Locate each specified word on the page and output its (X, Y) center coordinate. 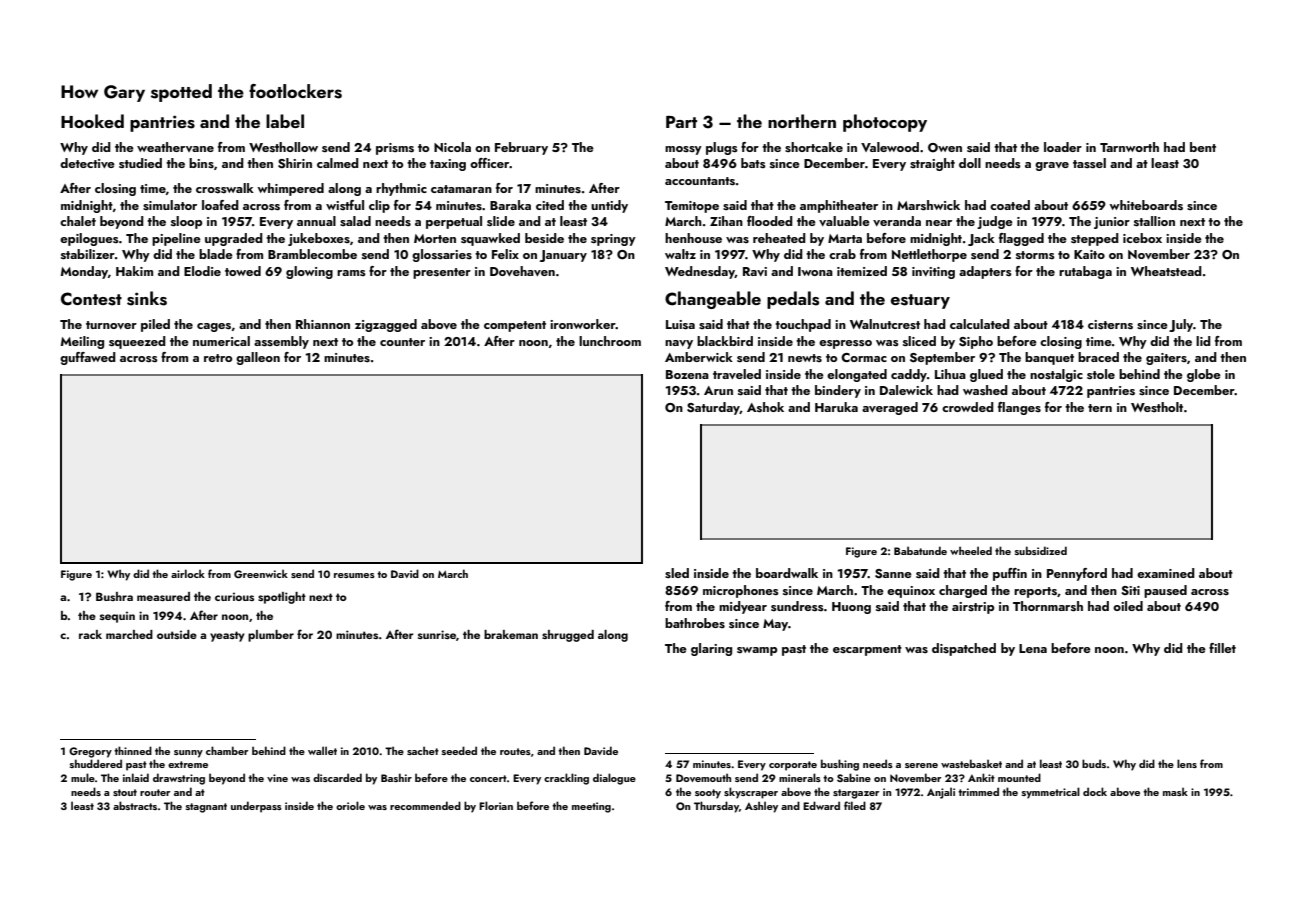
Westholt (1157, 407)
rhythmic (401, 189)
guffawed (88, 358)
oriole (350, 805)
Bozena (687, 374)
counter (402, 342)
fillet (1222, 648)
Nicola (452, 147)
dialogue (614, 779)
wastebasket (971, 763)
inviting (933, 273)
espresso (845, 344)
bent (1203, 147)
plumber (271, 636)
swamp (757, 651)
